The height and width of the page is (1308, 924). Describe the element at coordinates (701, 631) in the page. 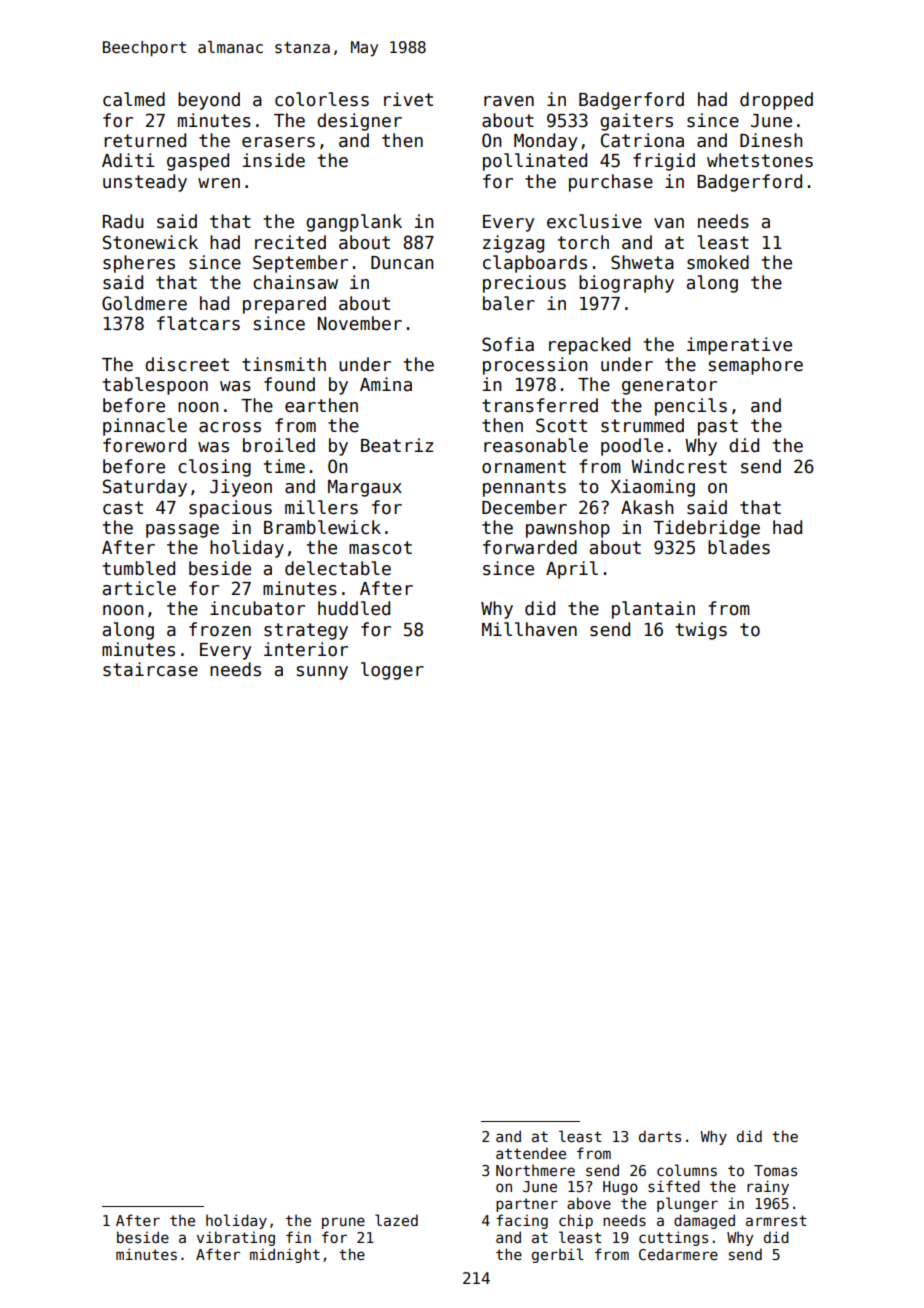

I see `twigs` at that location.
